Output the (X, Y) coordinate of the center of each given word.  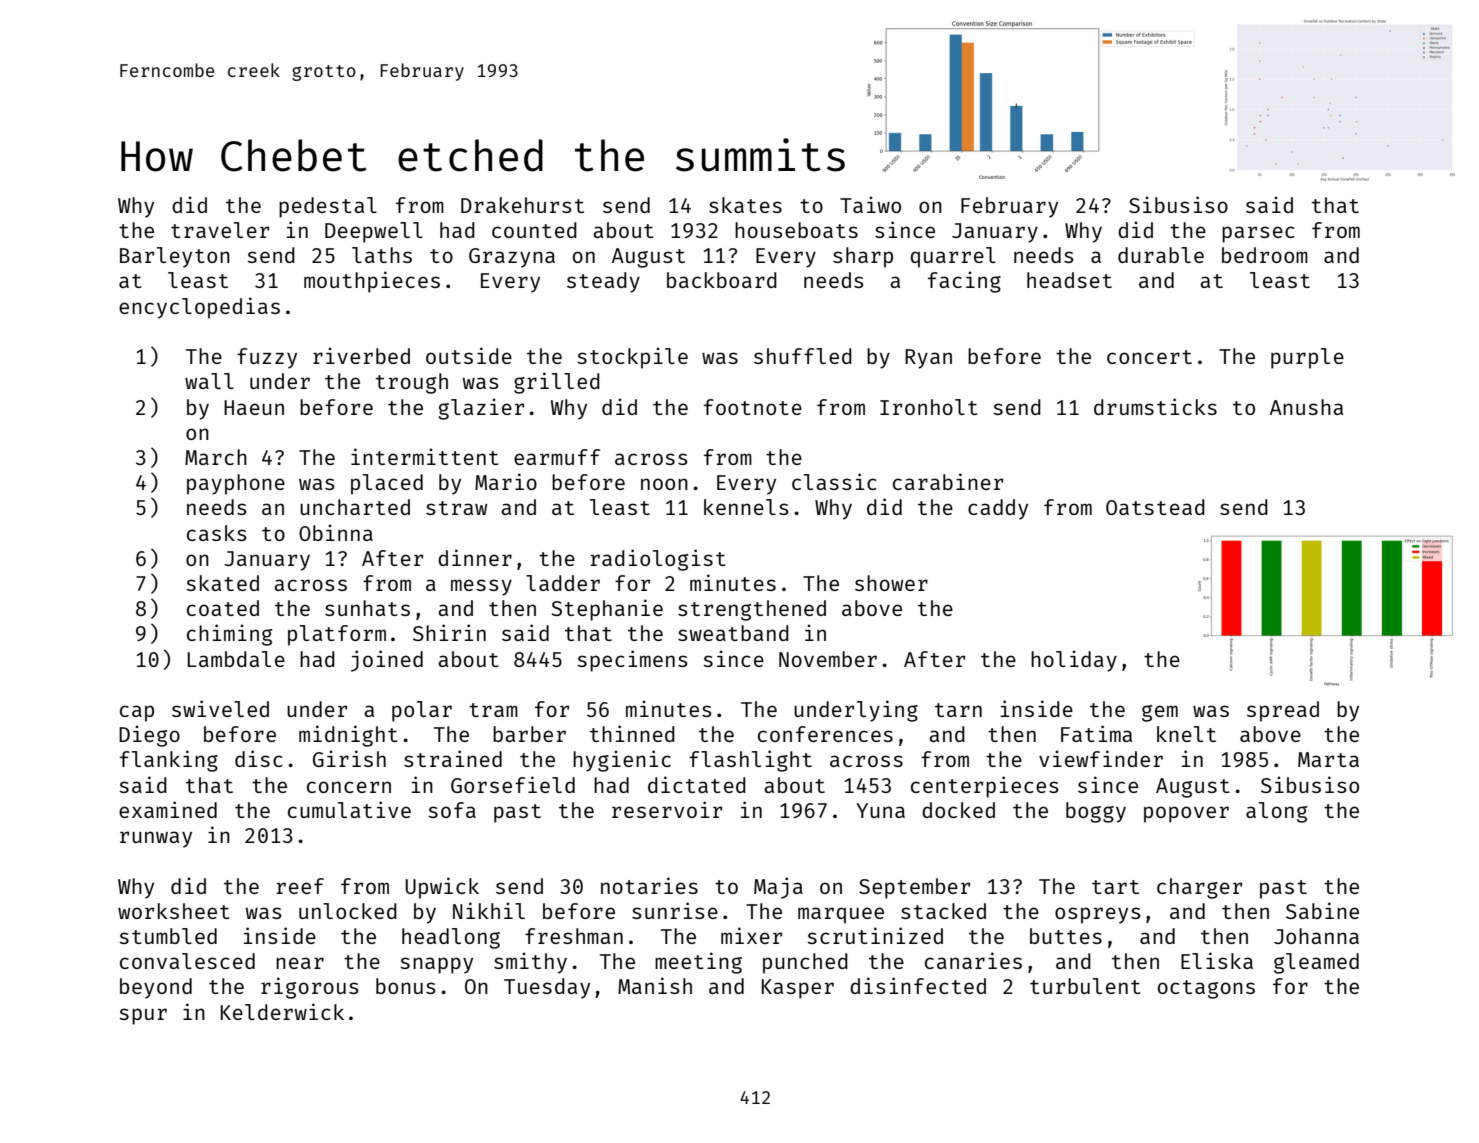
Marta (1328, 759)
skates (745, 205)
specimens (632, 661)
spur (143, 1016)
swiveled (220, 708)
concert (1149, 357)
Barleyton (175, 257)
